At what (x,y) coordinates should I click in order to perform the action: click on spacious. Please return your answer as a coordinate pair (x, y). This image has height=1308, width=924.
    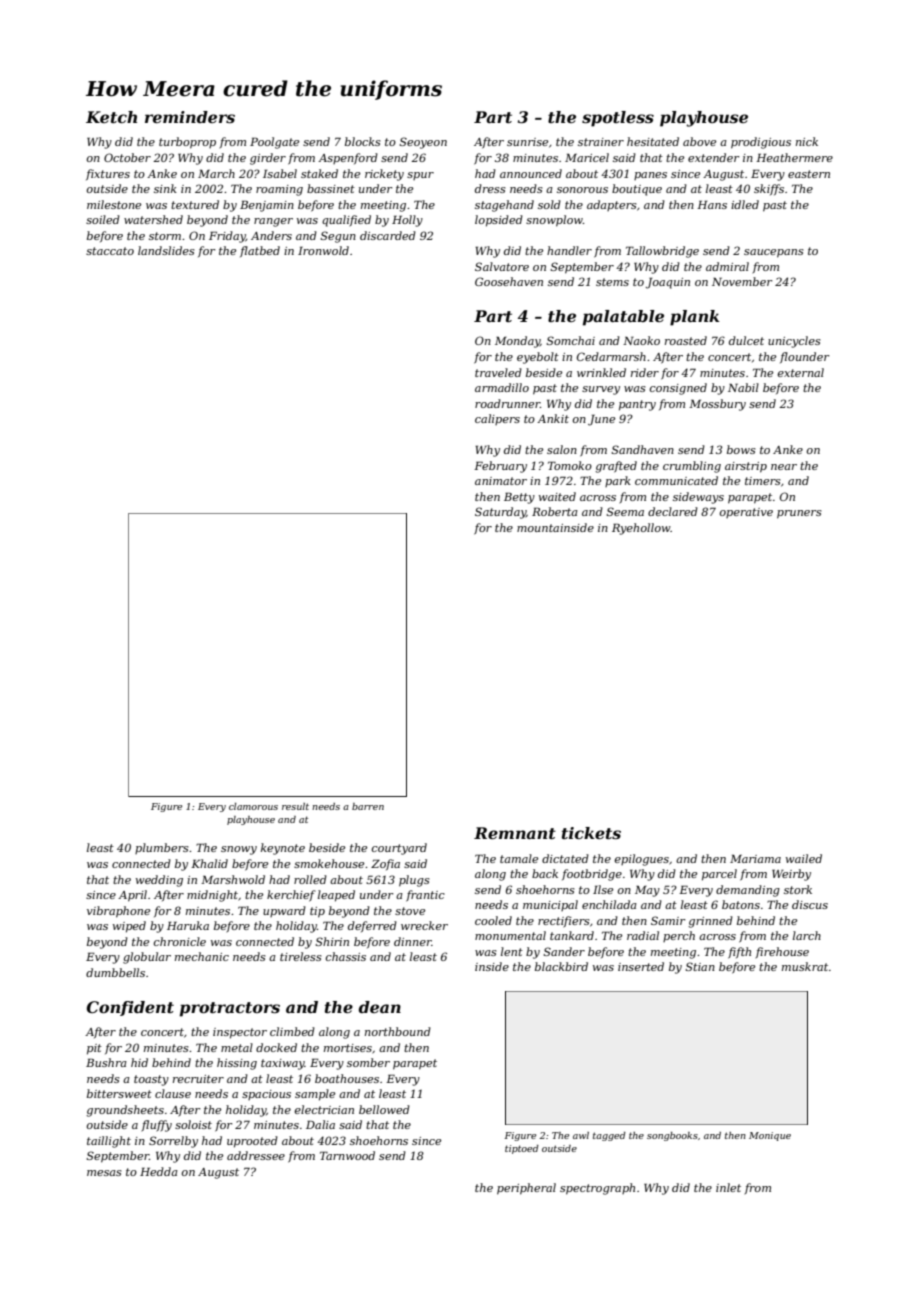
    Looking at the image, I should click on (266, 1095).
